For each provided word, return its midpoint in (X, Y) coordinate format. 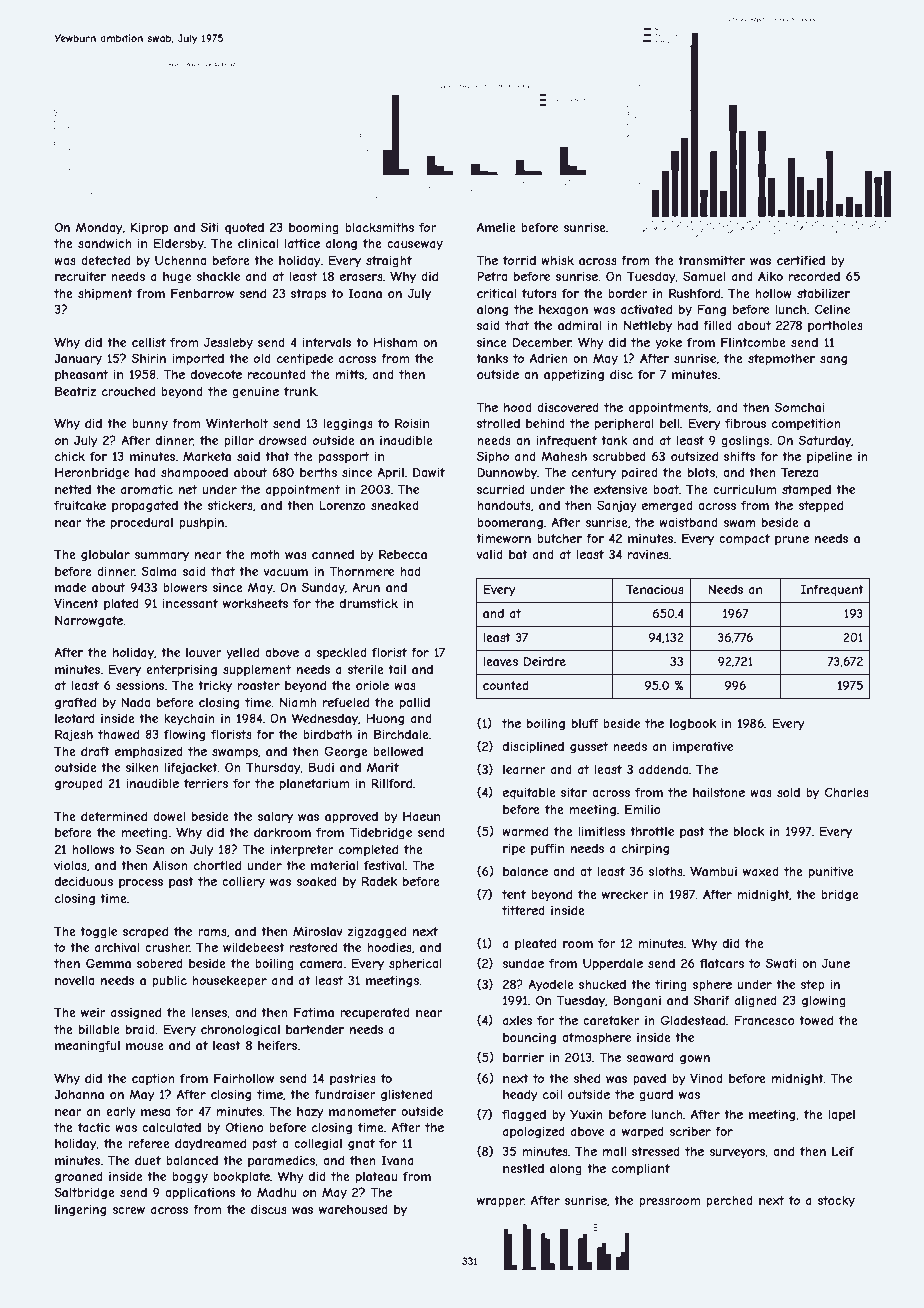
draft (95, 751)
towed (816, 1020)
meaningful (87, 1046)
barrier (523, 1057)
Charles (847, 792)
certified (801, 260)
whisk (557, 260)
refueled (346, 702)
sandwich (105, 243)
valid (489, 554)
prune (792, 541)
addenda (663, 769)
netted (73, 489)
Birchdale (401, 734)
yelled (242, 653)
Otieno (245, 1127)
